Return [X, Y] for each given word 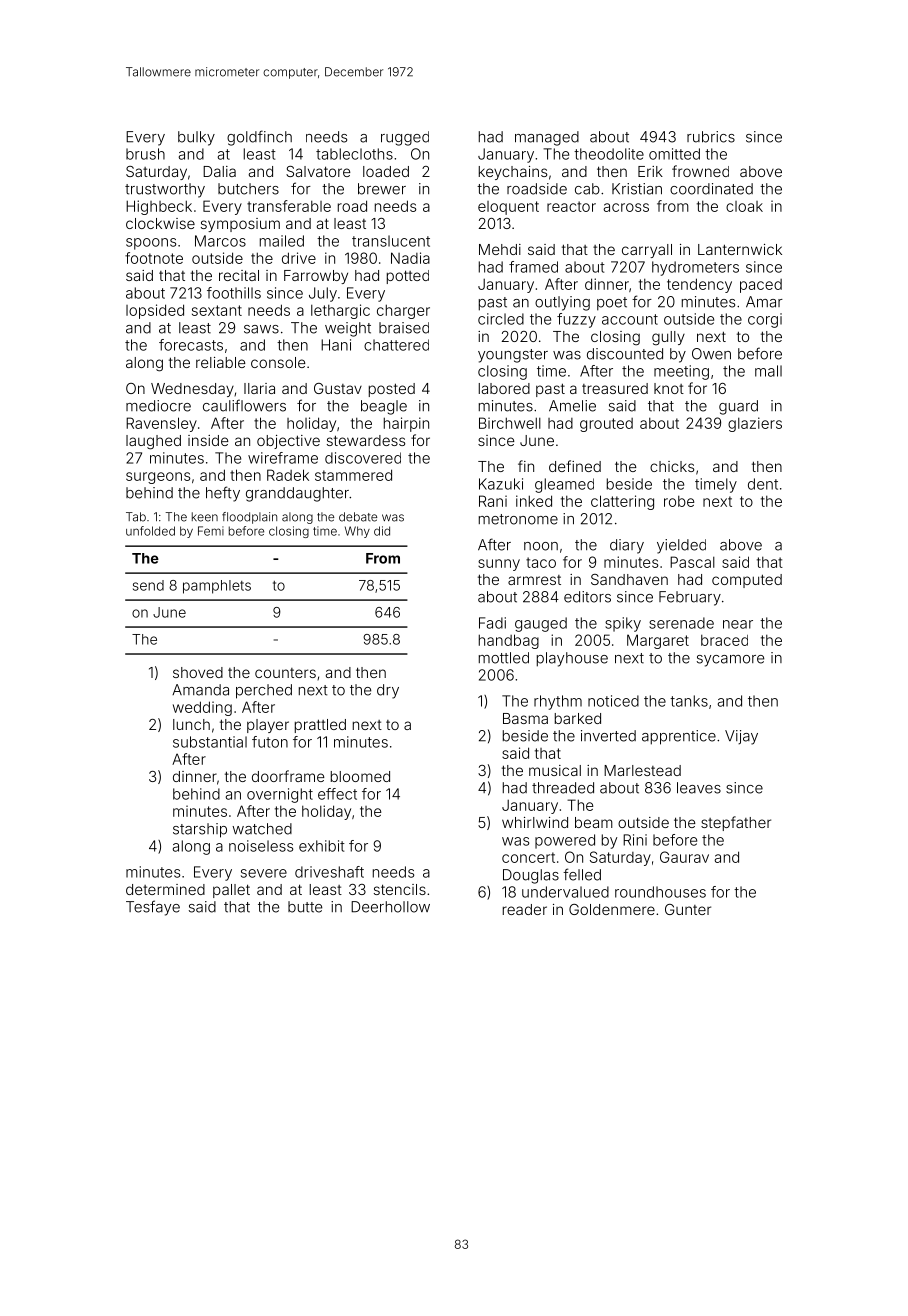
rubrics [711, 137]
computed [747, 581]
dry [388, 691]
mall [768, 371]
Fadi [492, 623]
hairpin [406, 424]
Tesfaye [153, 908]
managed [547, 138]
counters [285, 673]
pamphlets [217, 587]
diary [627, 546]
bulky [196, 138]
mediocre [158, 406]
